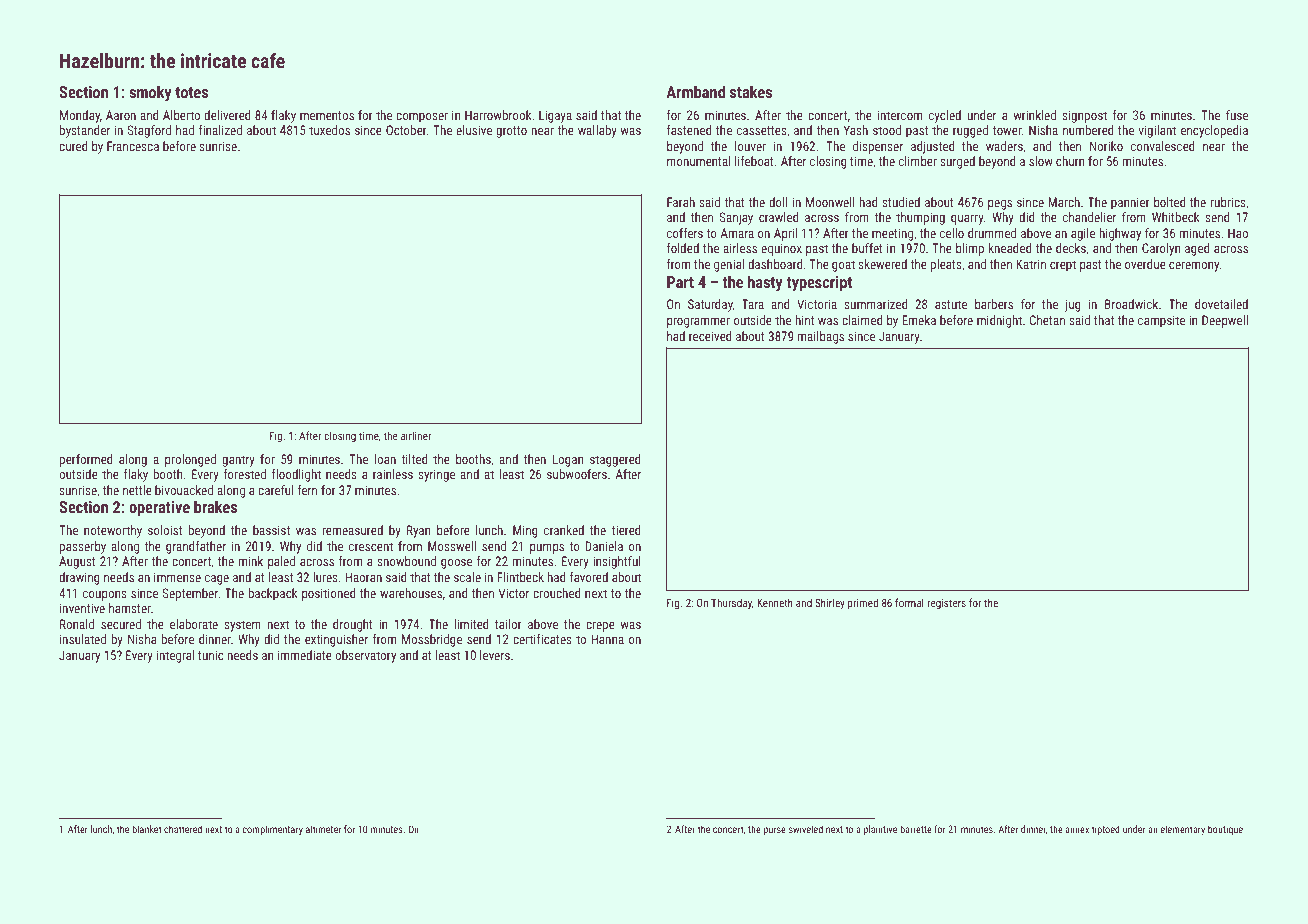  I want to click on smoky, so click(150, 93).
